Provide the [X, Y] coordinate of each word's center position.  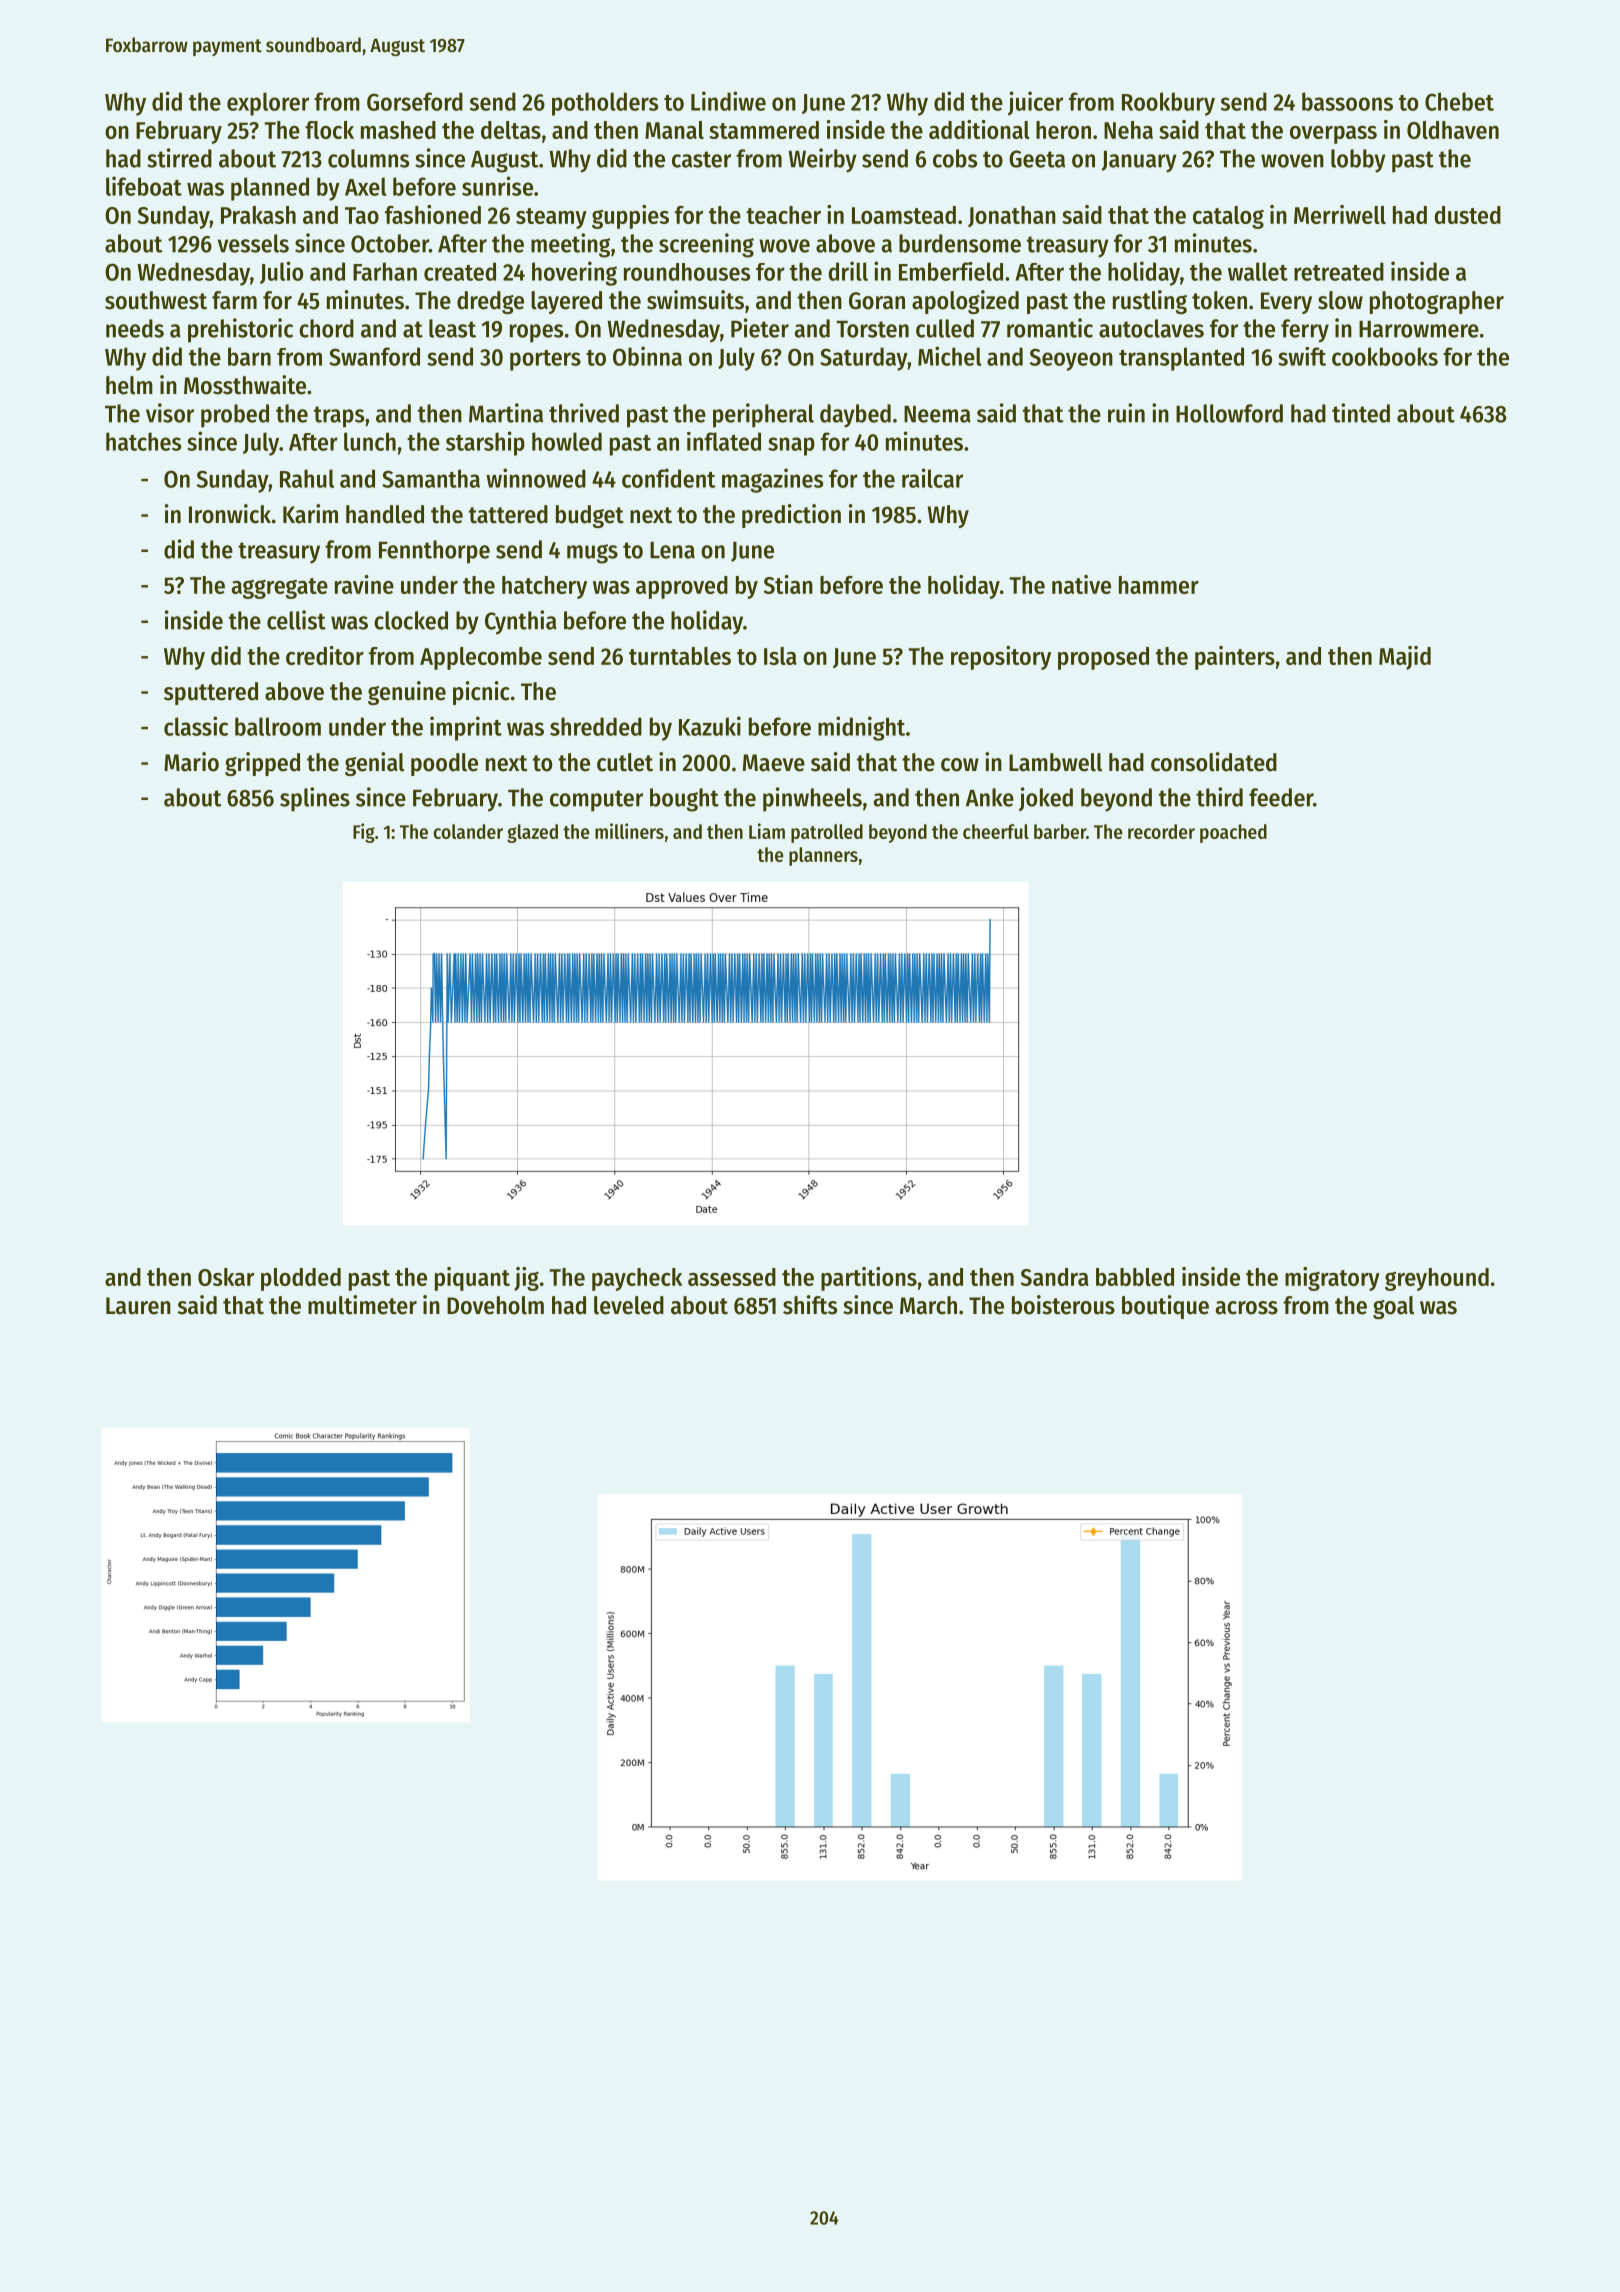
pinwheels [812, 799]
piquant [472, 1279]
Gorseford [415, 101]
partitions [869, 1279]
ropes [536, 333]
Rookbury [1168, 104]
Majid [1405, 658]
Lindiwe [728, 101]
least [452, 328]
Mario [191, 762]
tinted [1361, 413]
